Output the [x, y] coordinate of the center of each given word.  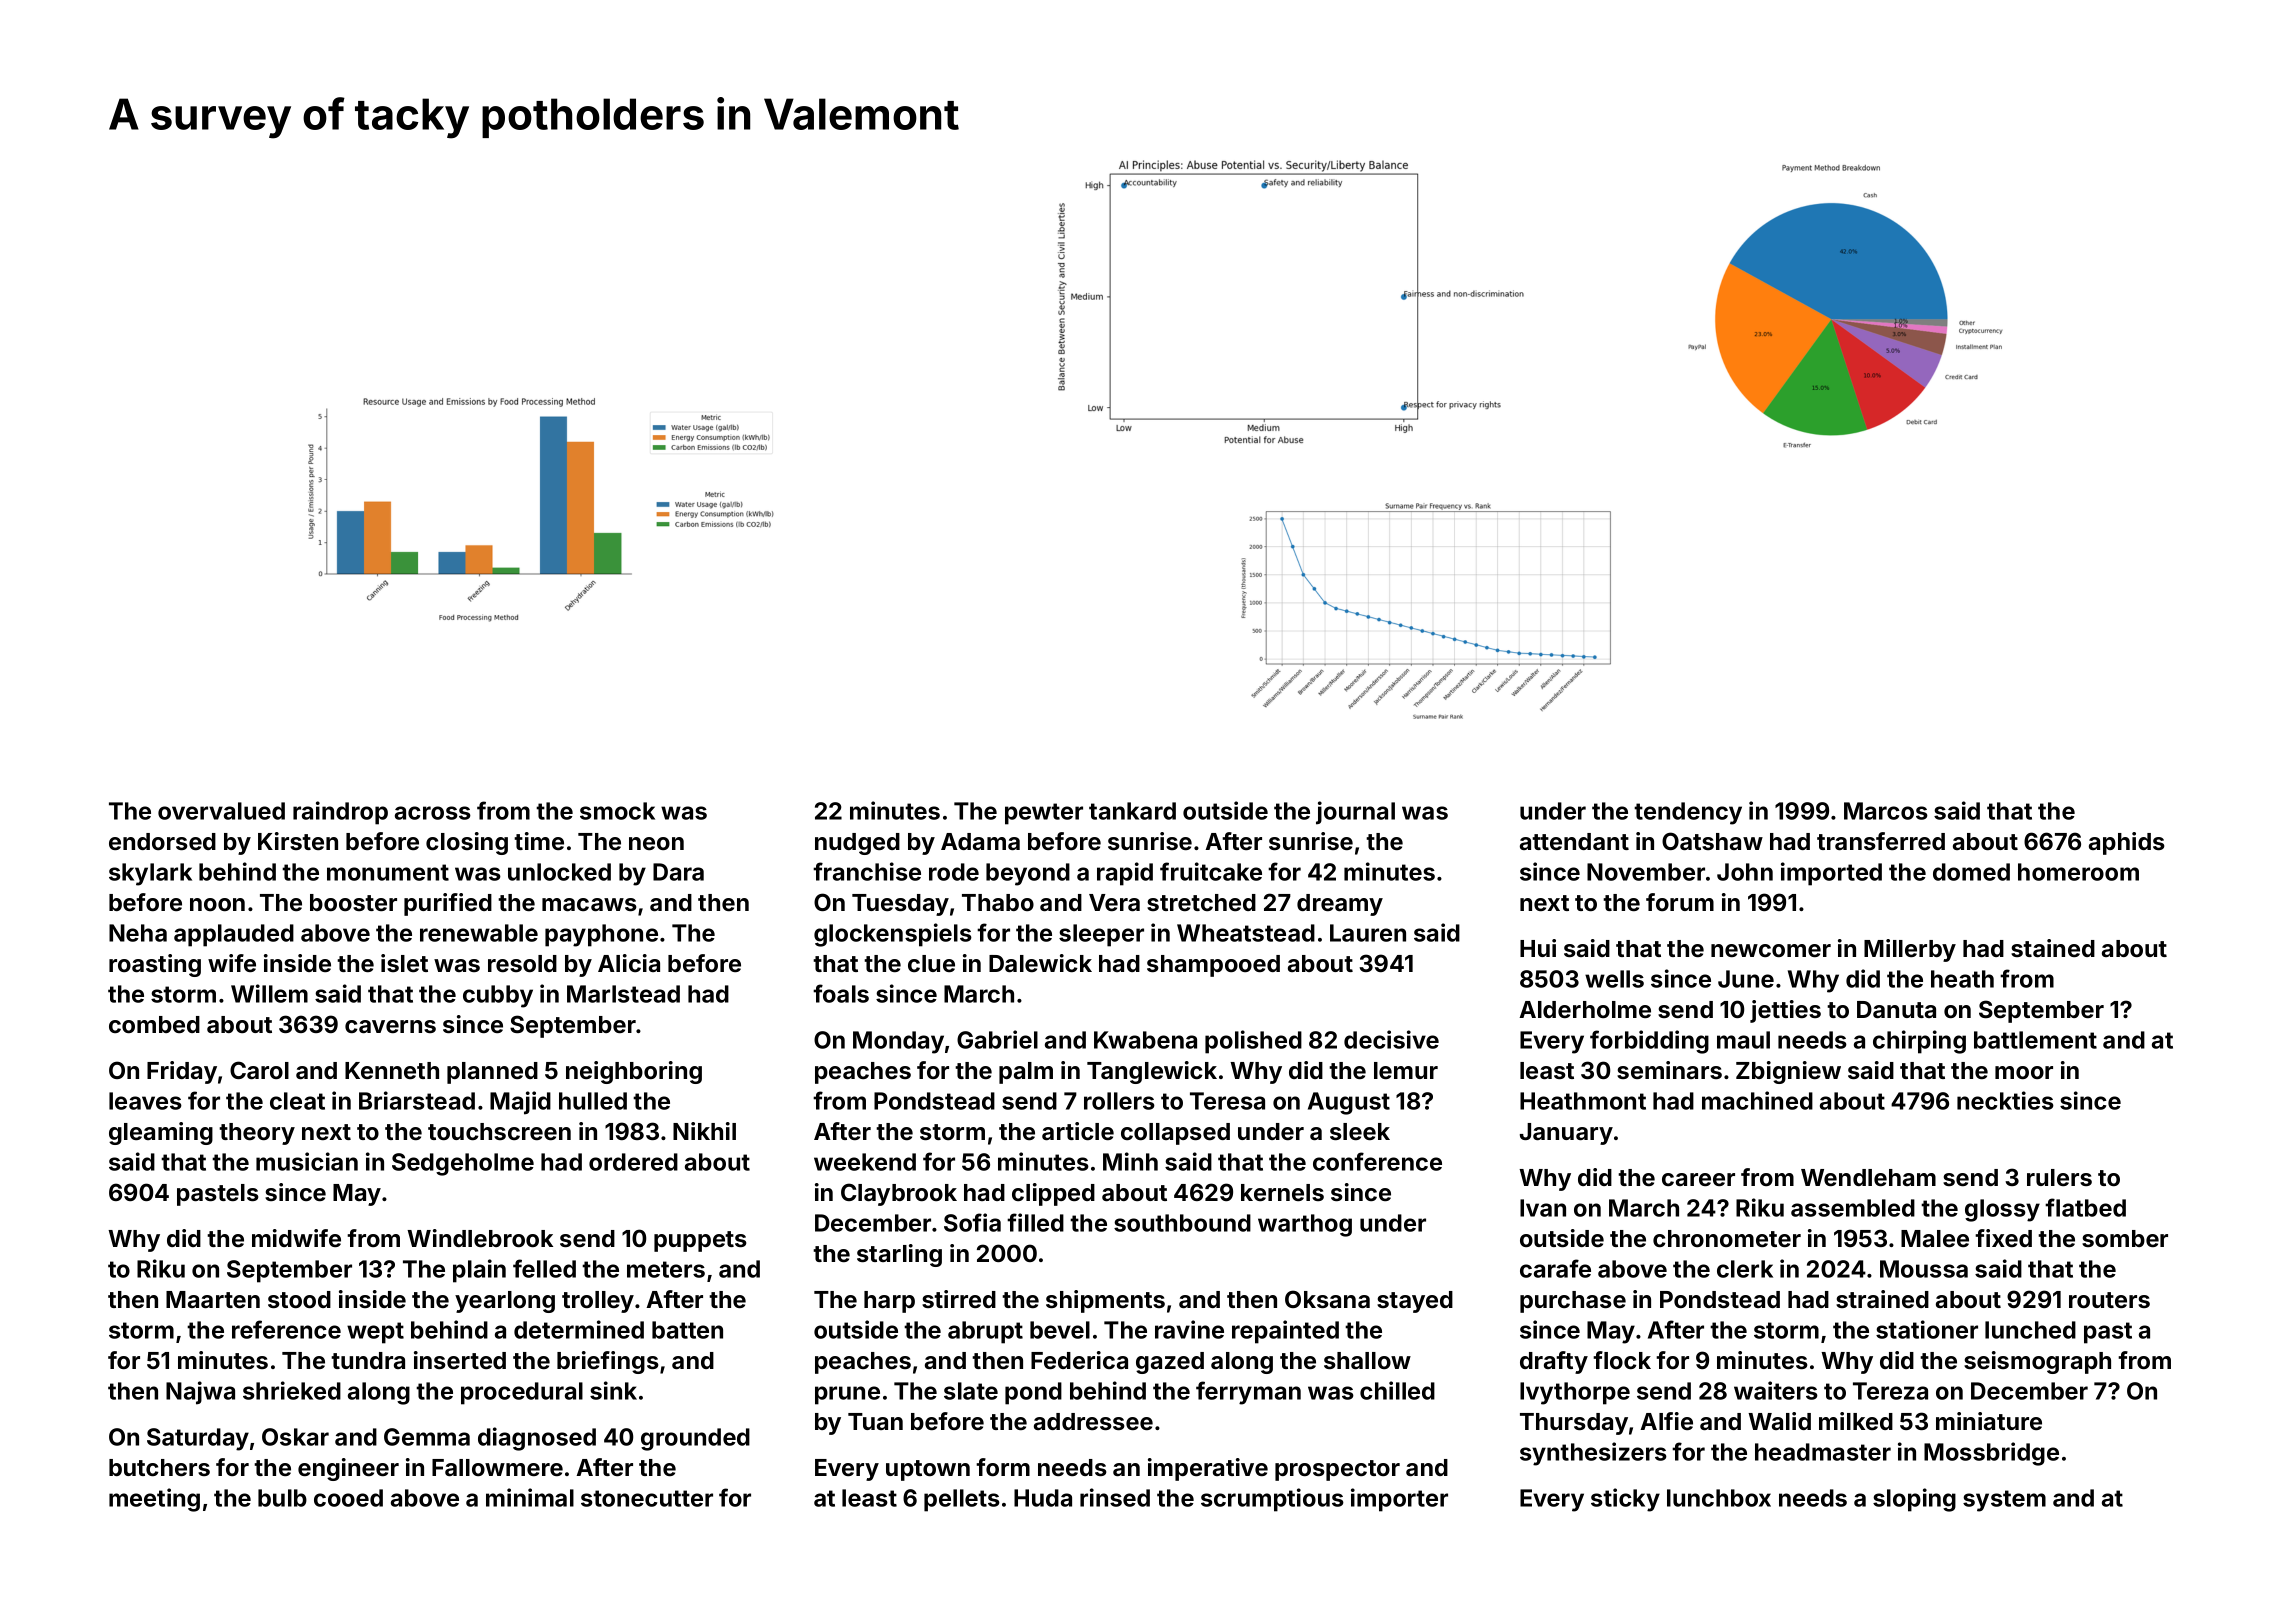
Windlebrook [480, 1238]
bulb [282, 1498]
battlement [2035, 1040]
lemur [1406, 1070]
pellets [962, 1500]
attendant [1574, 841]
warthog [1305, 1225]
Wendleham [1868, 1177]
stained [2053, 948]
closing [467, 843]
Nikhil [704, 1131]
